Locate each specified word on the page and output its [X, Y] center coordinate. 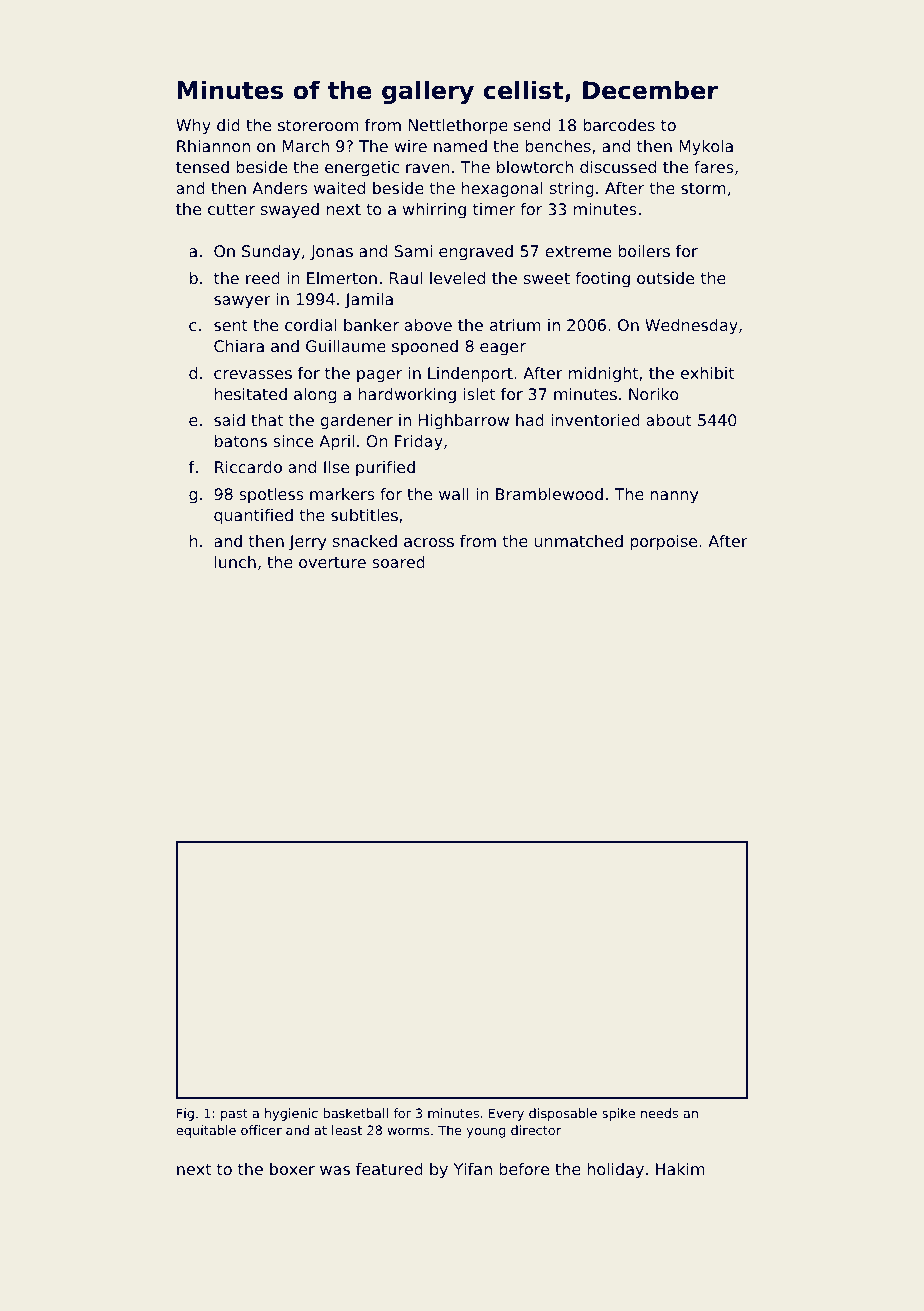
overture [332, 562]
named [460, 146]
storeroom [318, 125]
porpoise [663, 543]
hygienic [291, 1114]
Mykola [706, 148]
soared [398, 562]
